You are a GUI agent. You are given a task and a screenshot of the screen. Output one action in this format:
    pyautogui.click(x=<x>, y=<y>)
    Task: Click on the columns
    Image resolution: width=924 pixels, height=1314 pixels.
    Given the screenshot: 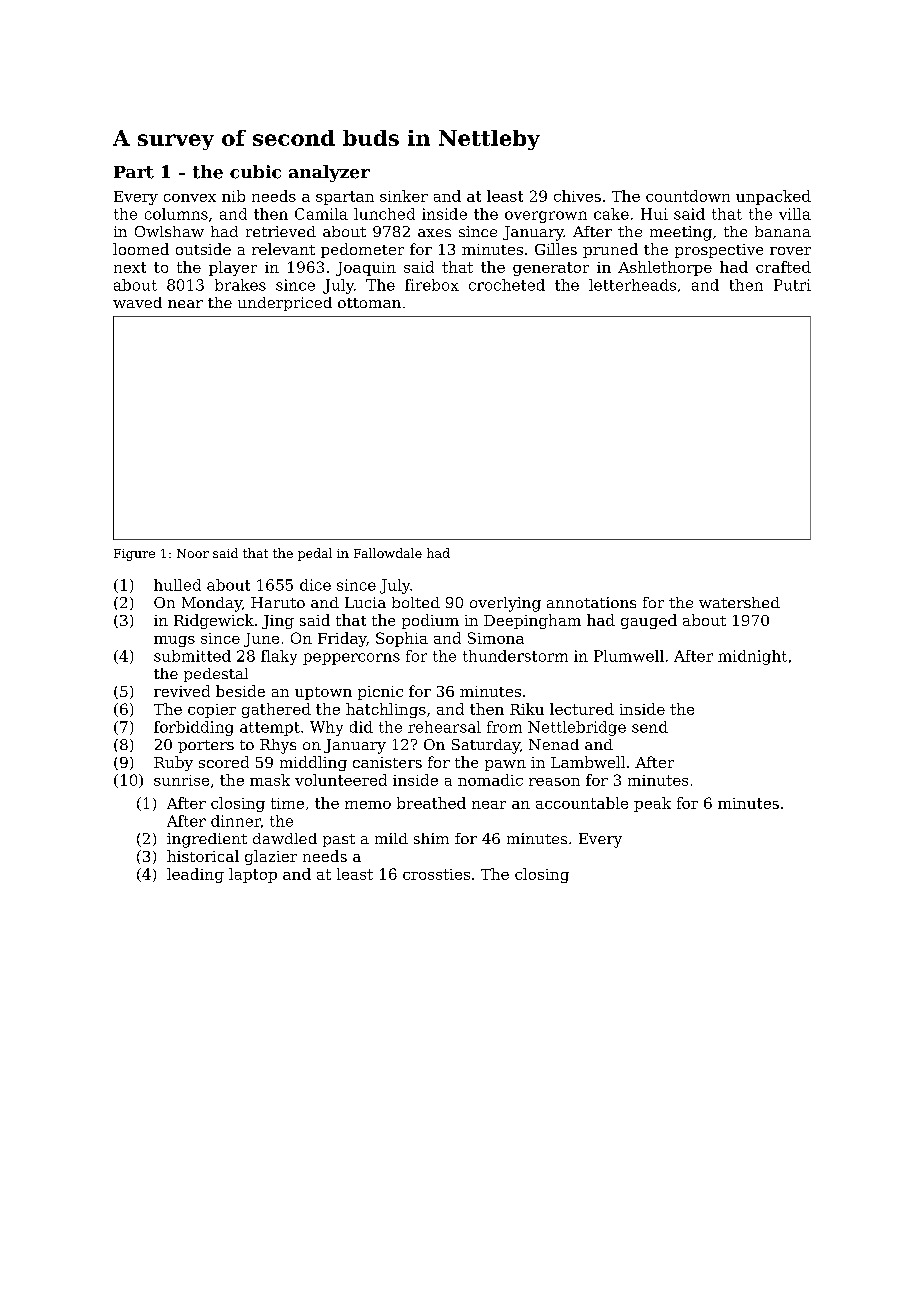 What is the action you would take?
    pyautogui.click(x=176, y=214)
